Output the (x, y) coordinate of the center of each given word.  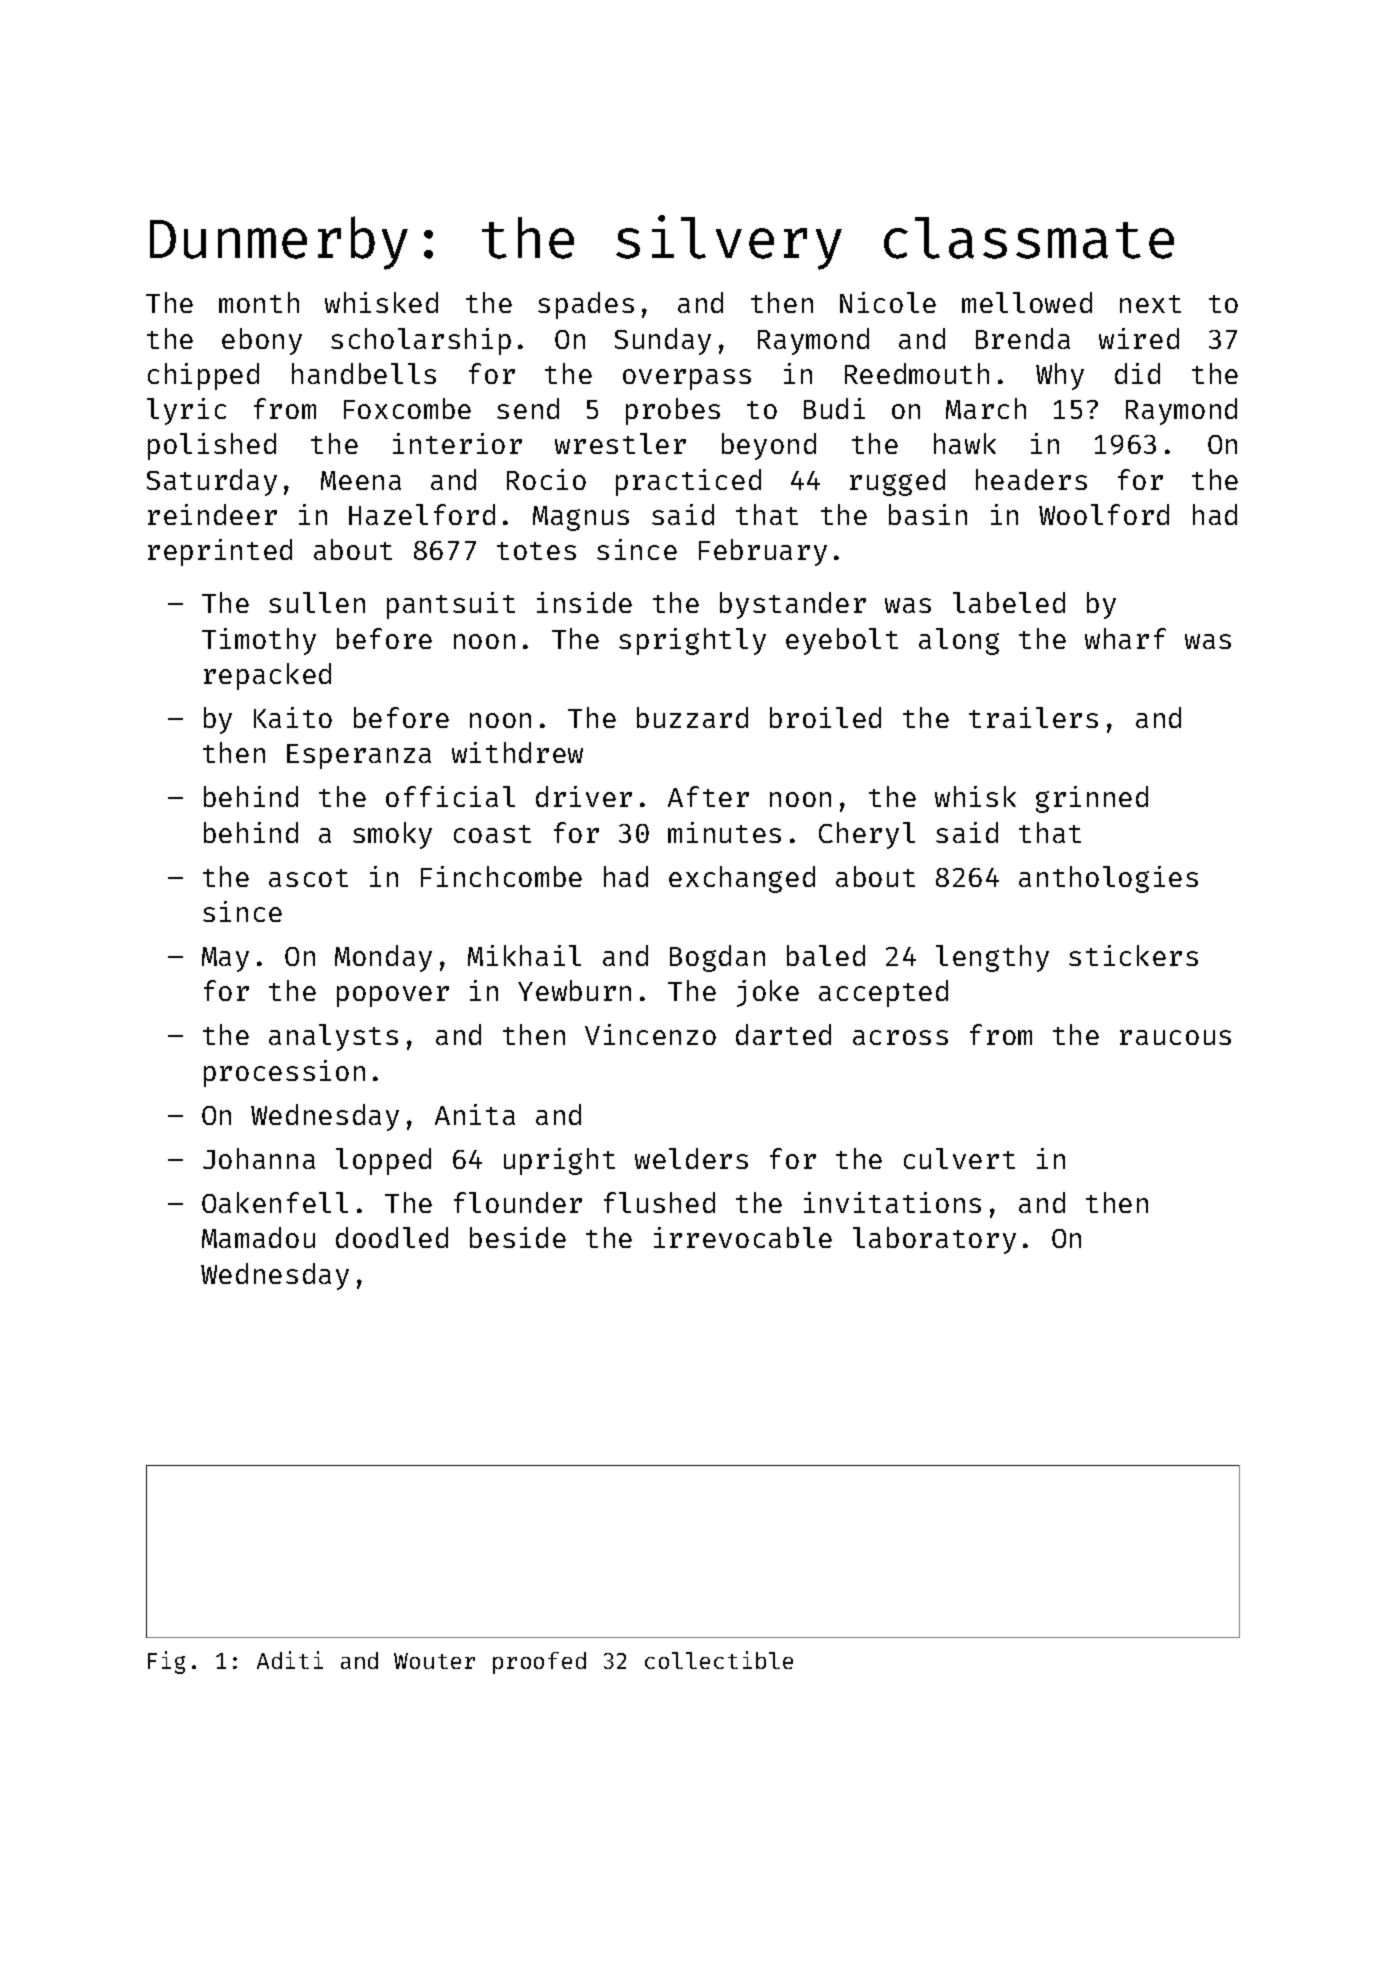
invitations (892, 1202)
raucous (1175, 1037)
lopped (383, 1161)
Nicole (888, 302)
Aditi (290, 1660)
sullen (317, 602)
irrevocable (743, 1237)
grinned (1092, 799)
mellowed (1027, 302)
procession (284, 1073)
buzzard (692, 717)
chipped (203, 376)
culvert (959, 1158)
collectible (719, 1660)
